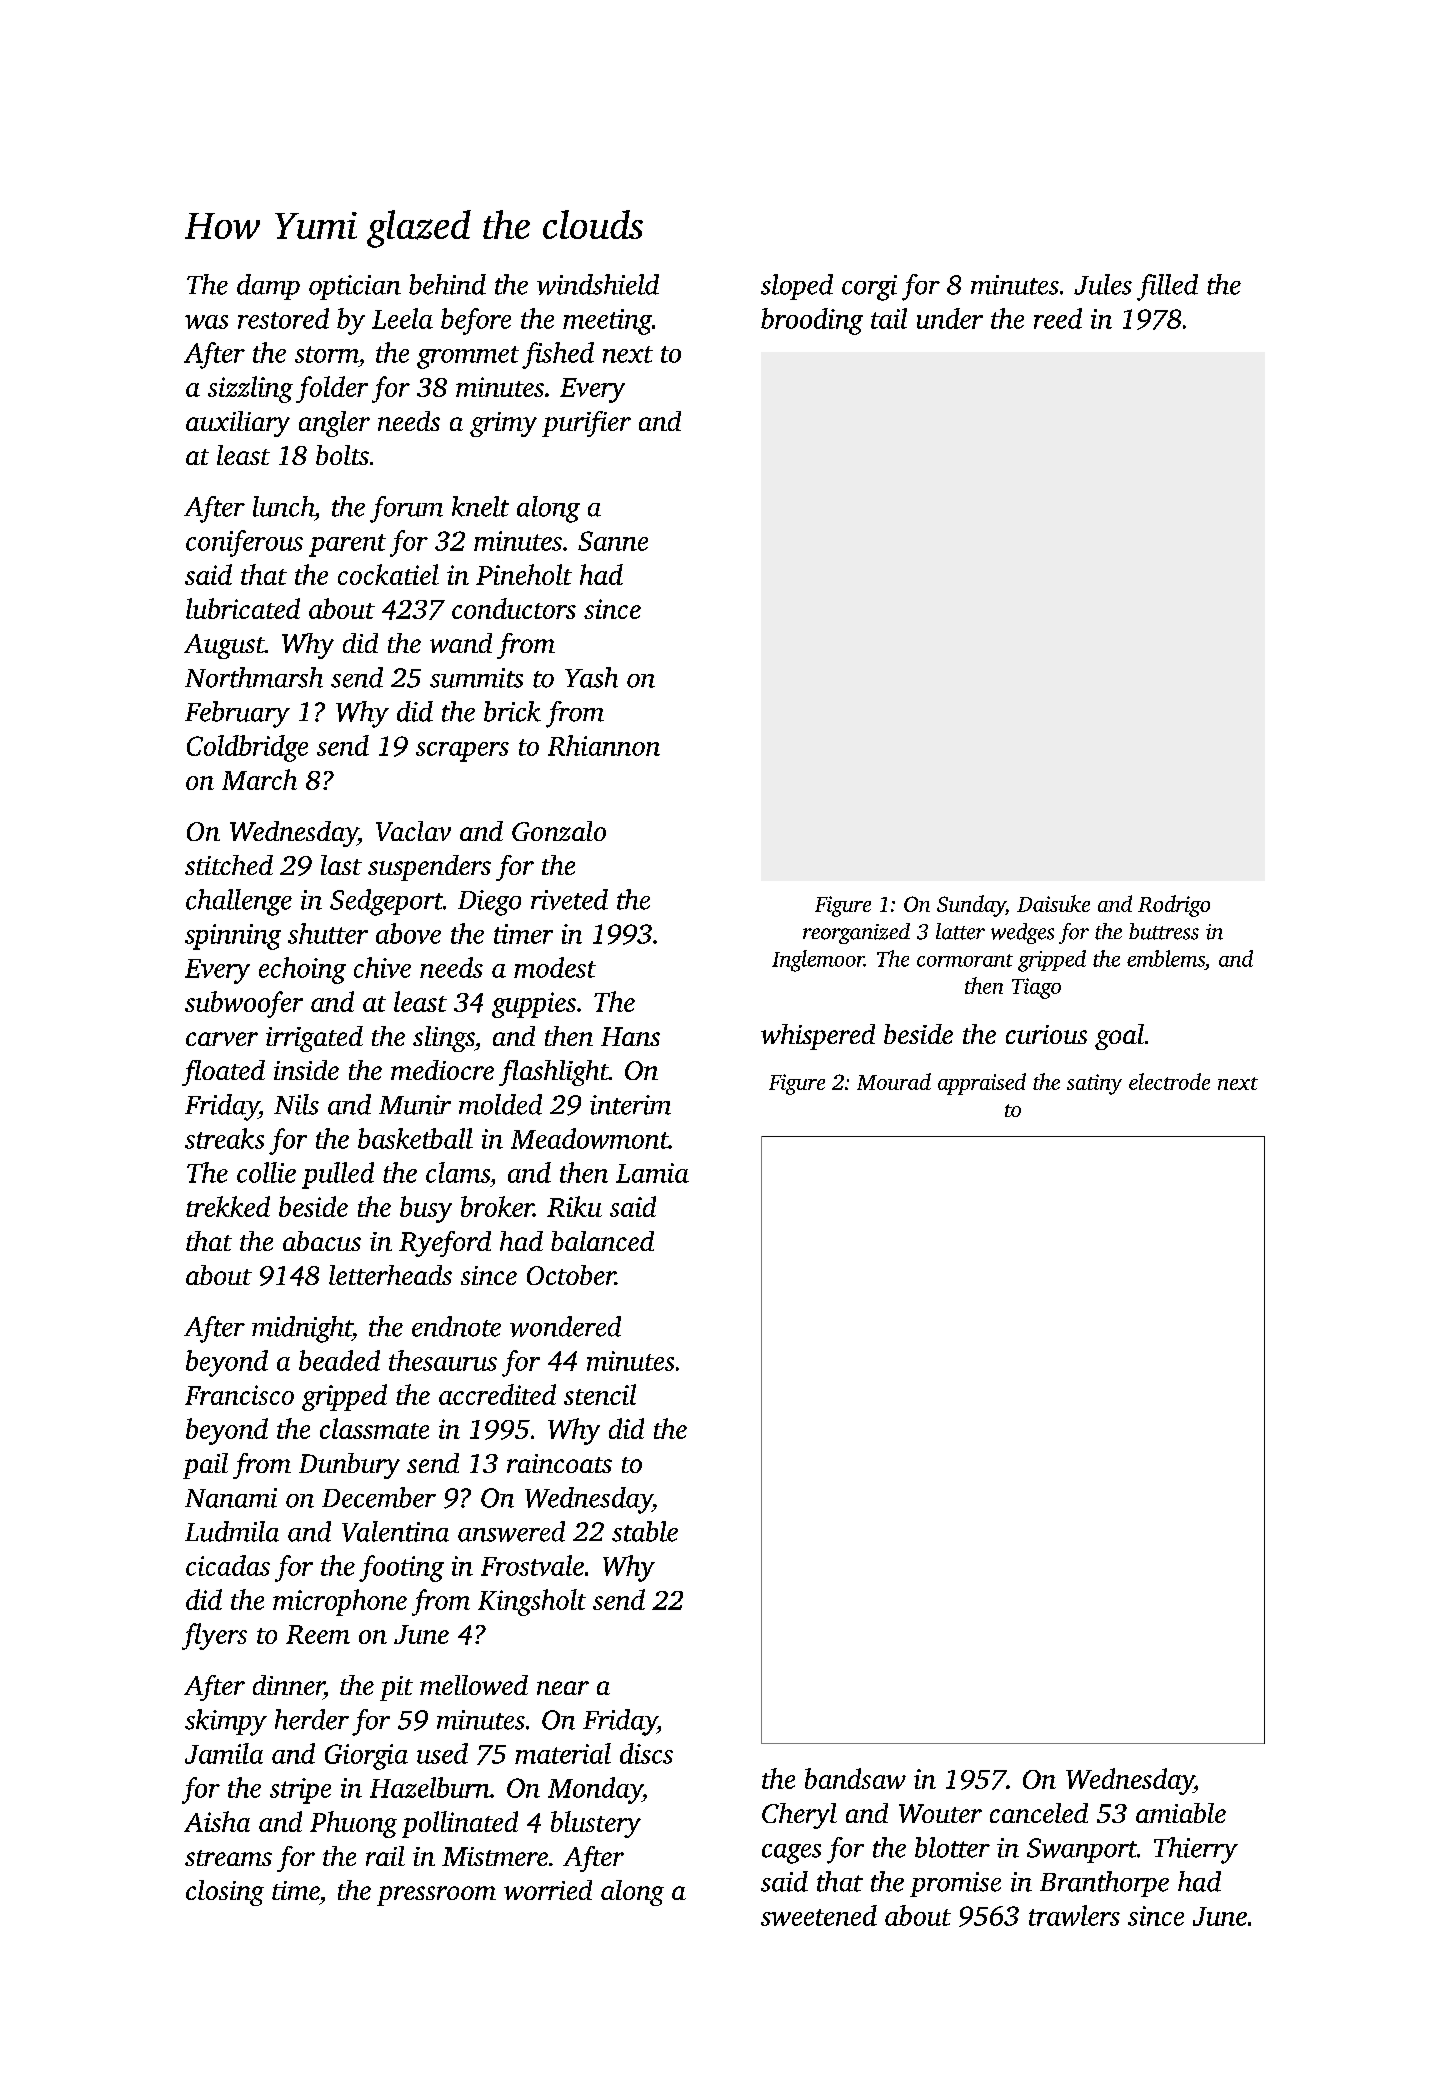 Image resolution: width=1450 pixels, height=2100 pixels. What do you see at coordinates (1174, 906) in the screenshot?
I see `Rodrigo` at bounding box center [1174, 906].
